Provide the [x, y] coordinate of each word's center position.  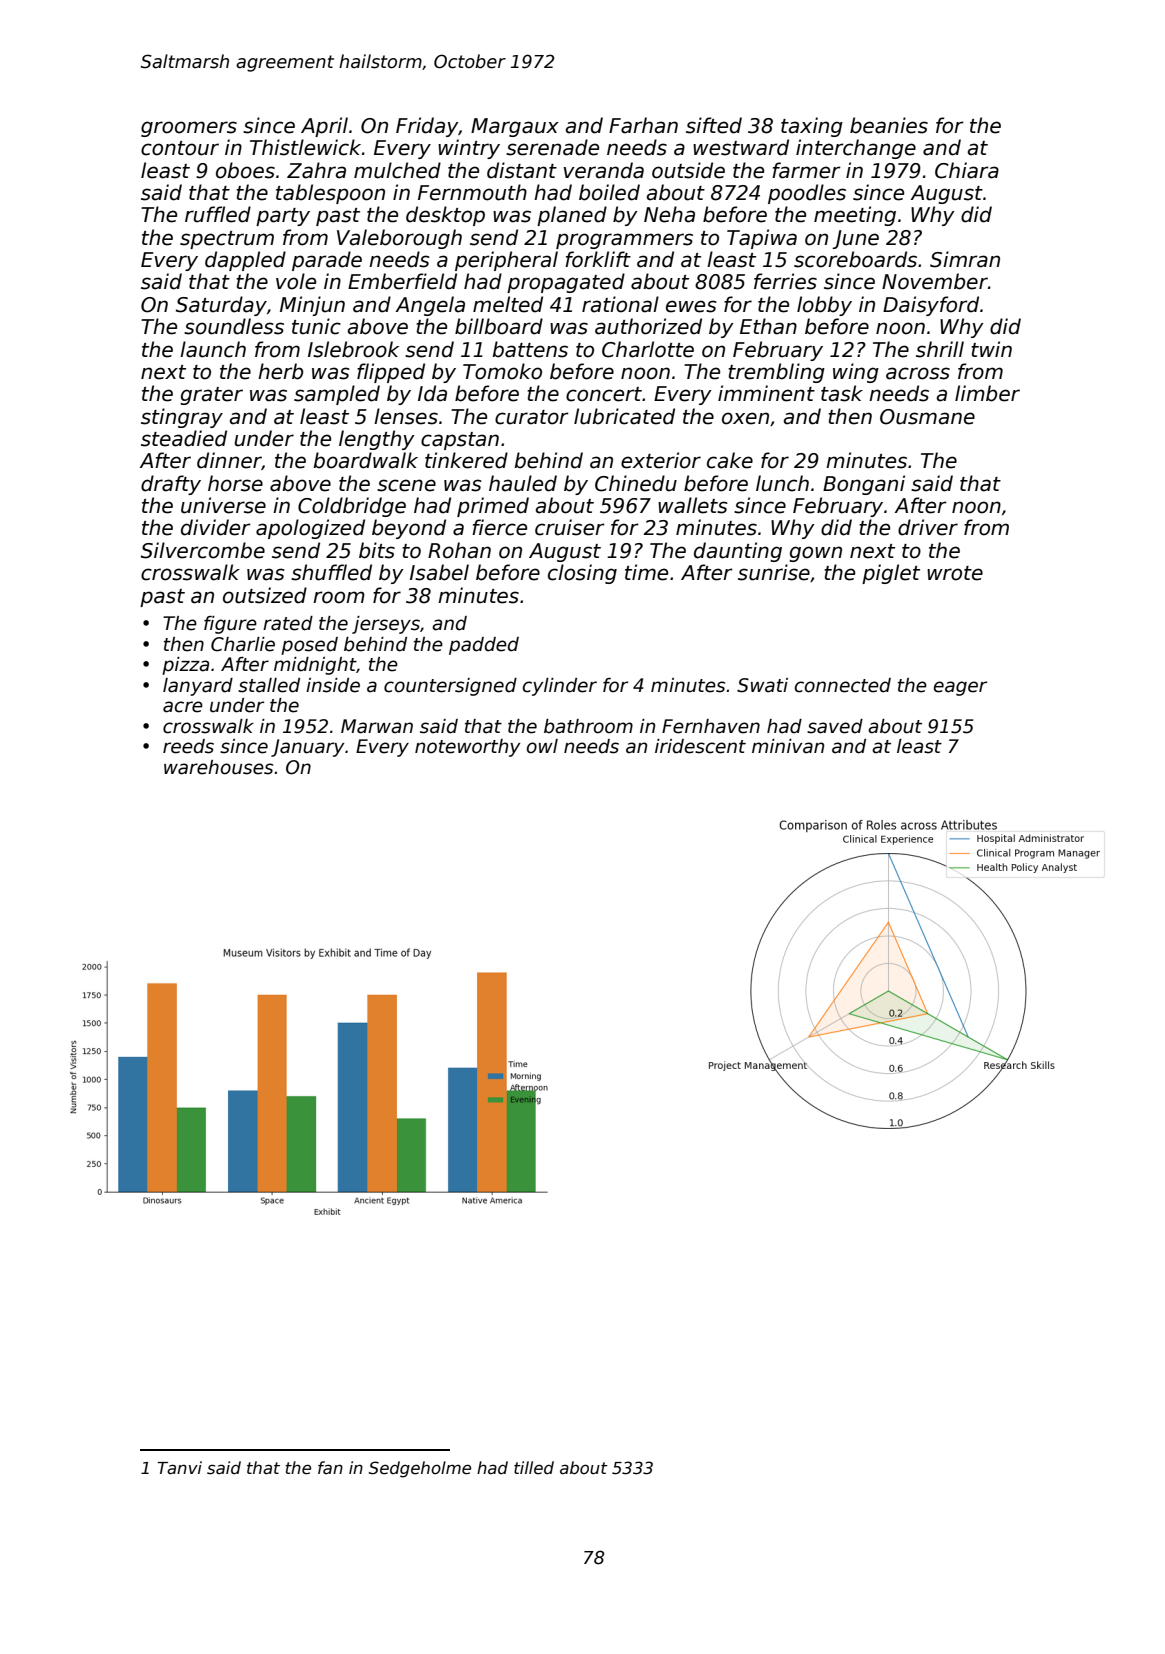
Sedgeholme [420, 1469]
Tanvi [179, 1468]
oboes [245, 170]
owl [542, 746]
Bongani [864, 485]
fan [330, 1467]
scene [406, 485]
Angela [430, 306]
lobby [824, 306]
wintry [469, 149]
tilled [534, 1468]
